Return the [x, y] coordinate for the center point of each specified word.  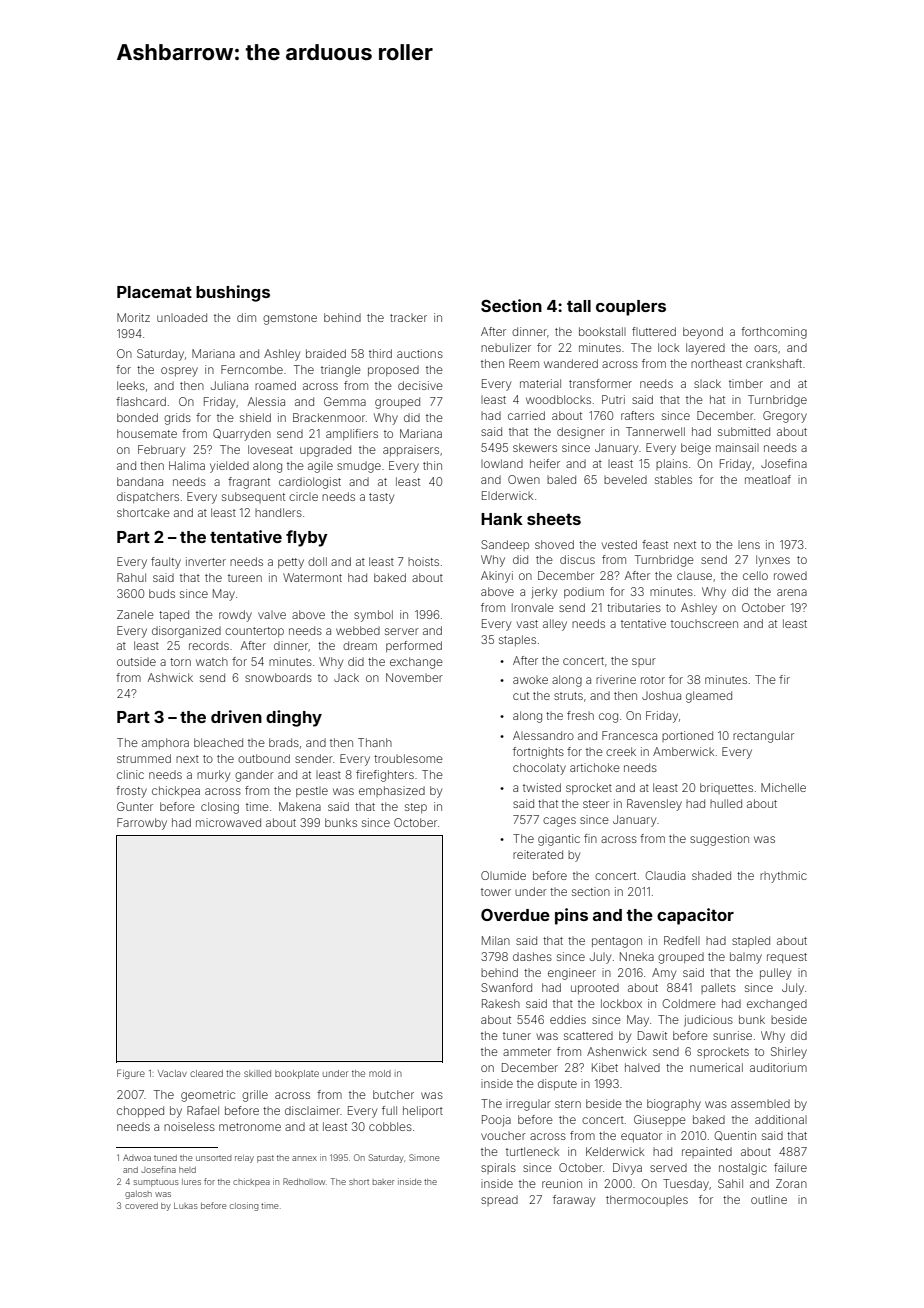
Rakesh [501, 1003]
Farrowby [142, 824]
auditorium [778, 1067]
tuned [165, 1158]
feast [655, 544]
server [402, 631]
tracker [408, 318]
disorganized [186, 632]
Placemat [154, 292]
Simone [424, 1157]
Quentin [735, 1136]
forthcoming [774, 333]
